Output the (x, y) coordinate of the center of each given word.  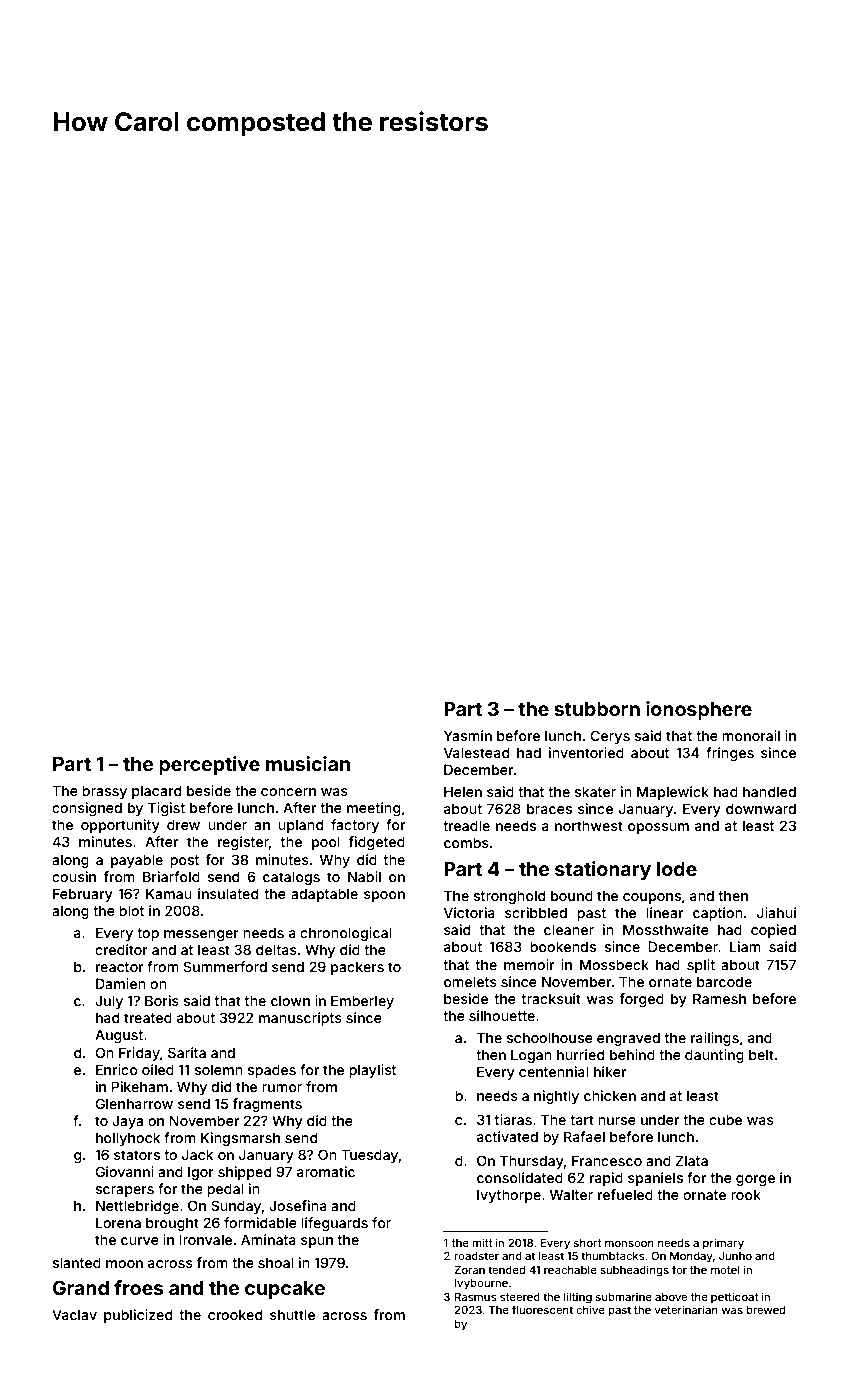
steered (520, 1297)
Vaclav (74, 1314)
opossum (658, 828)
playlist (372, 1071)
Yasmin (468, 735)
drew (183, 824)
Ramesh (719, 998)
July (109, 1002)
